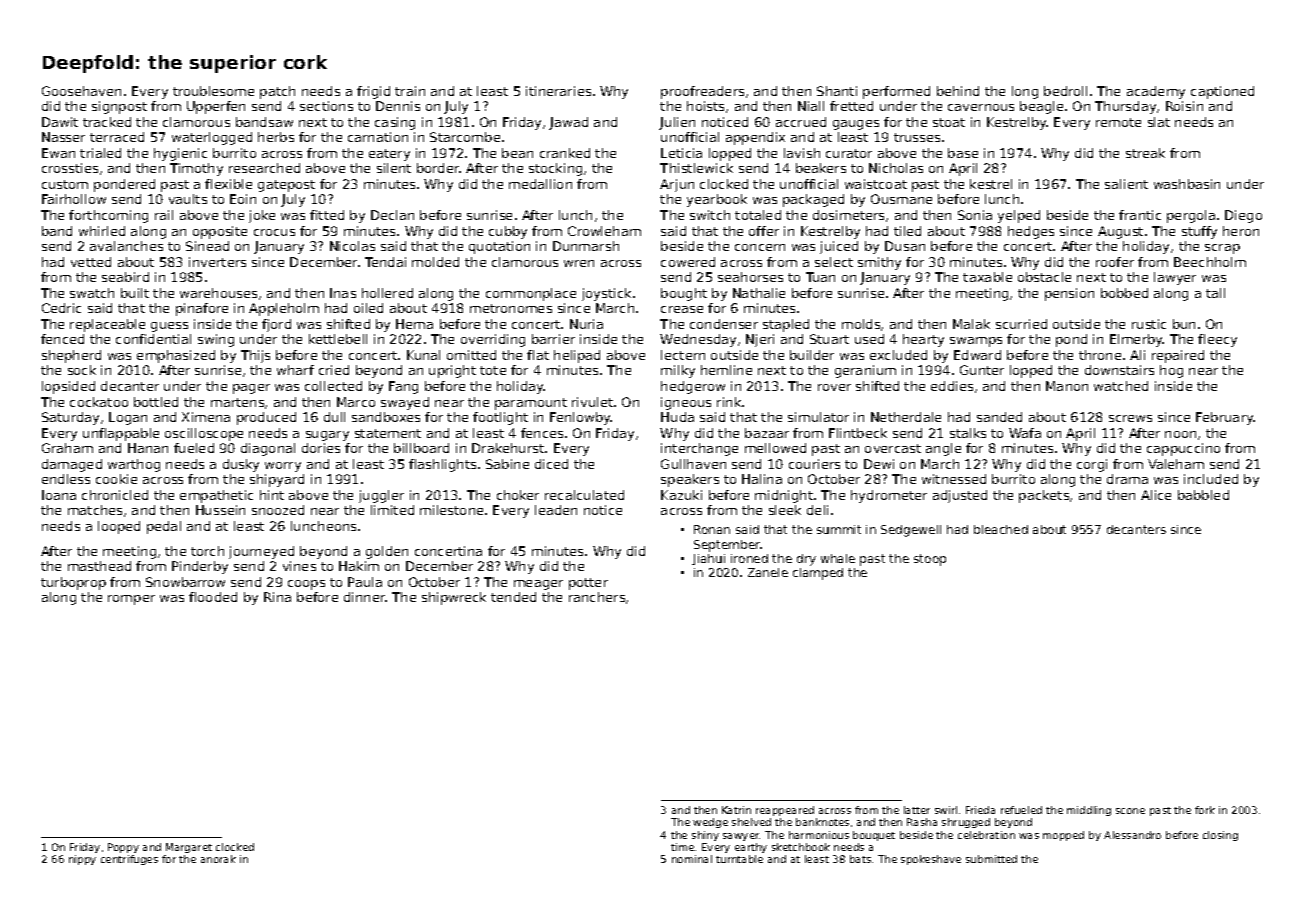 This screenshot has height=924, width=1308. Describe the element at coordinates (818, 574) in the screenshot. I see `clamped` at that location.
